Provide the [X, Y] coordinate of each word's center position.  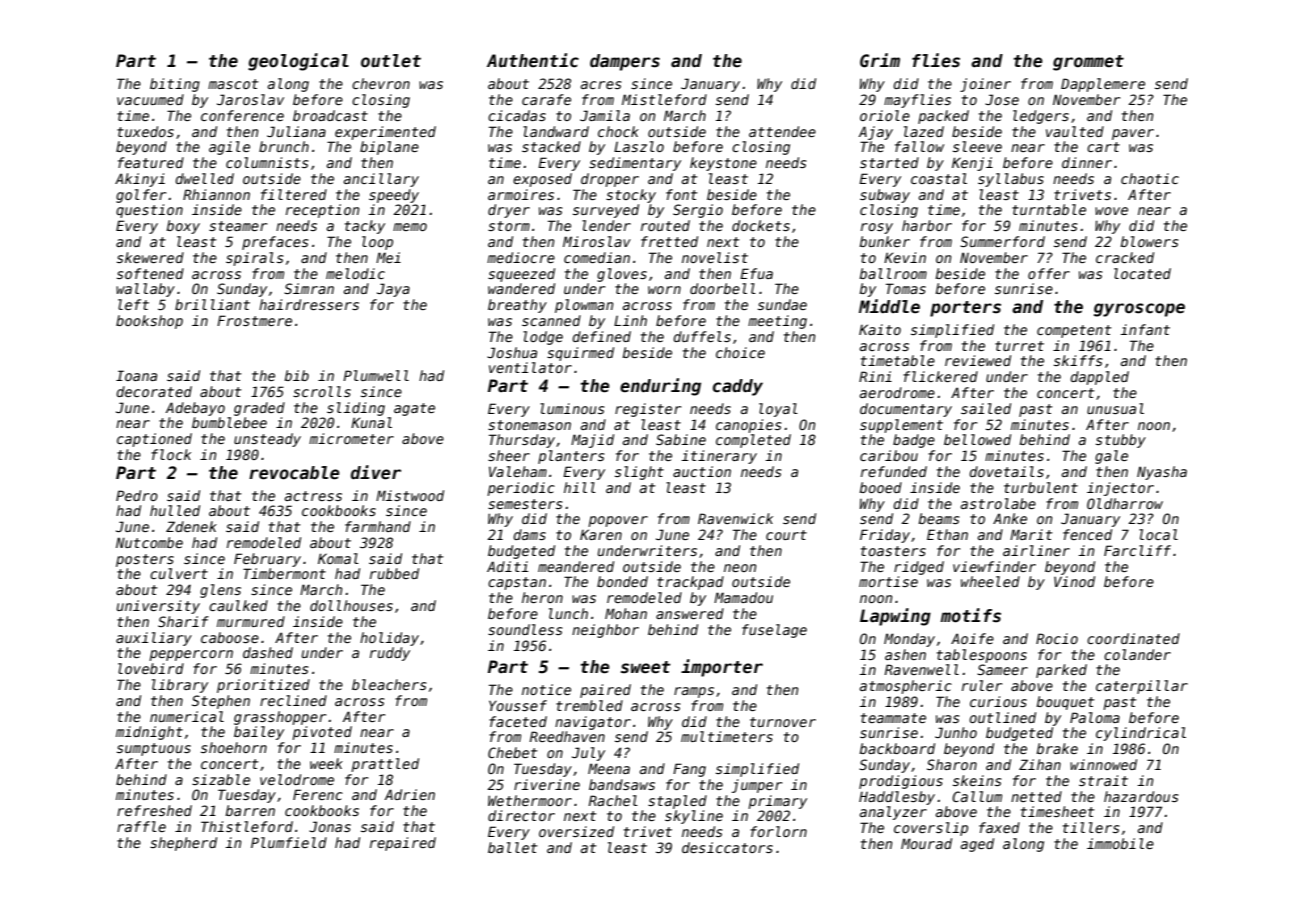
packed [943, 117]
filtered [294, 194]
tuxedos [145, 131]
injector [1120, 489]
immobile [1120, 843]
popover [618, 521]
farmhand [378, 526]
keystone [723, 164]
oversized [576, 831]
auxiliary [154, 639]
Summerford [1002, 241]
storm [509, 226]
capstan [517, 583]
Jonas [330, 826]
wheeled [990, 581]
